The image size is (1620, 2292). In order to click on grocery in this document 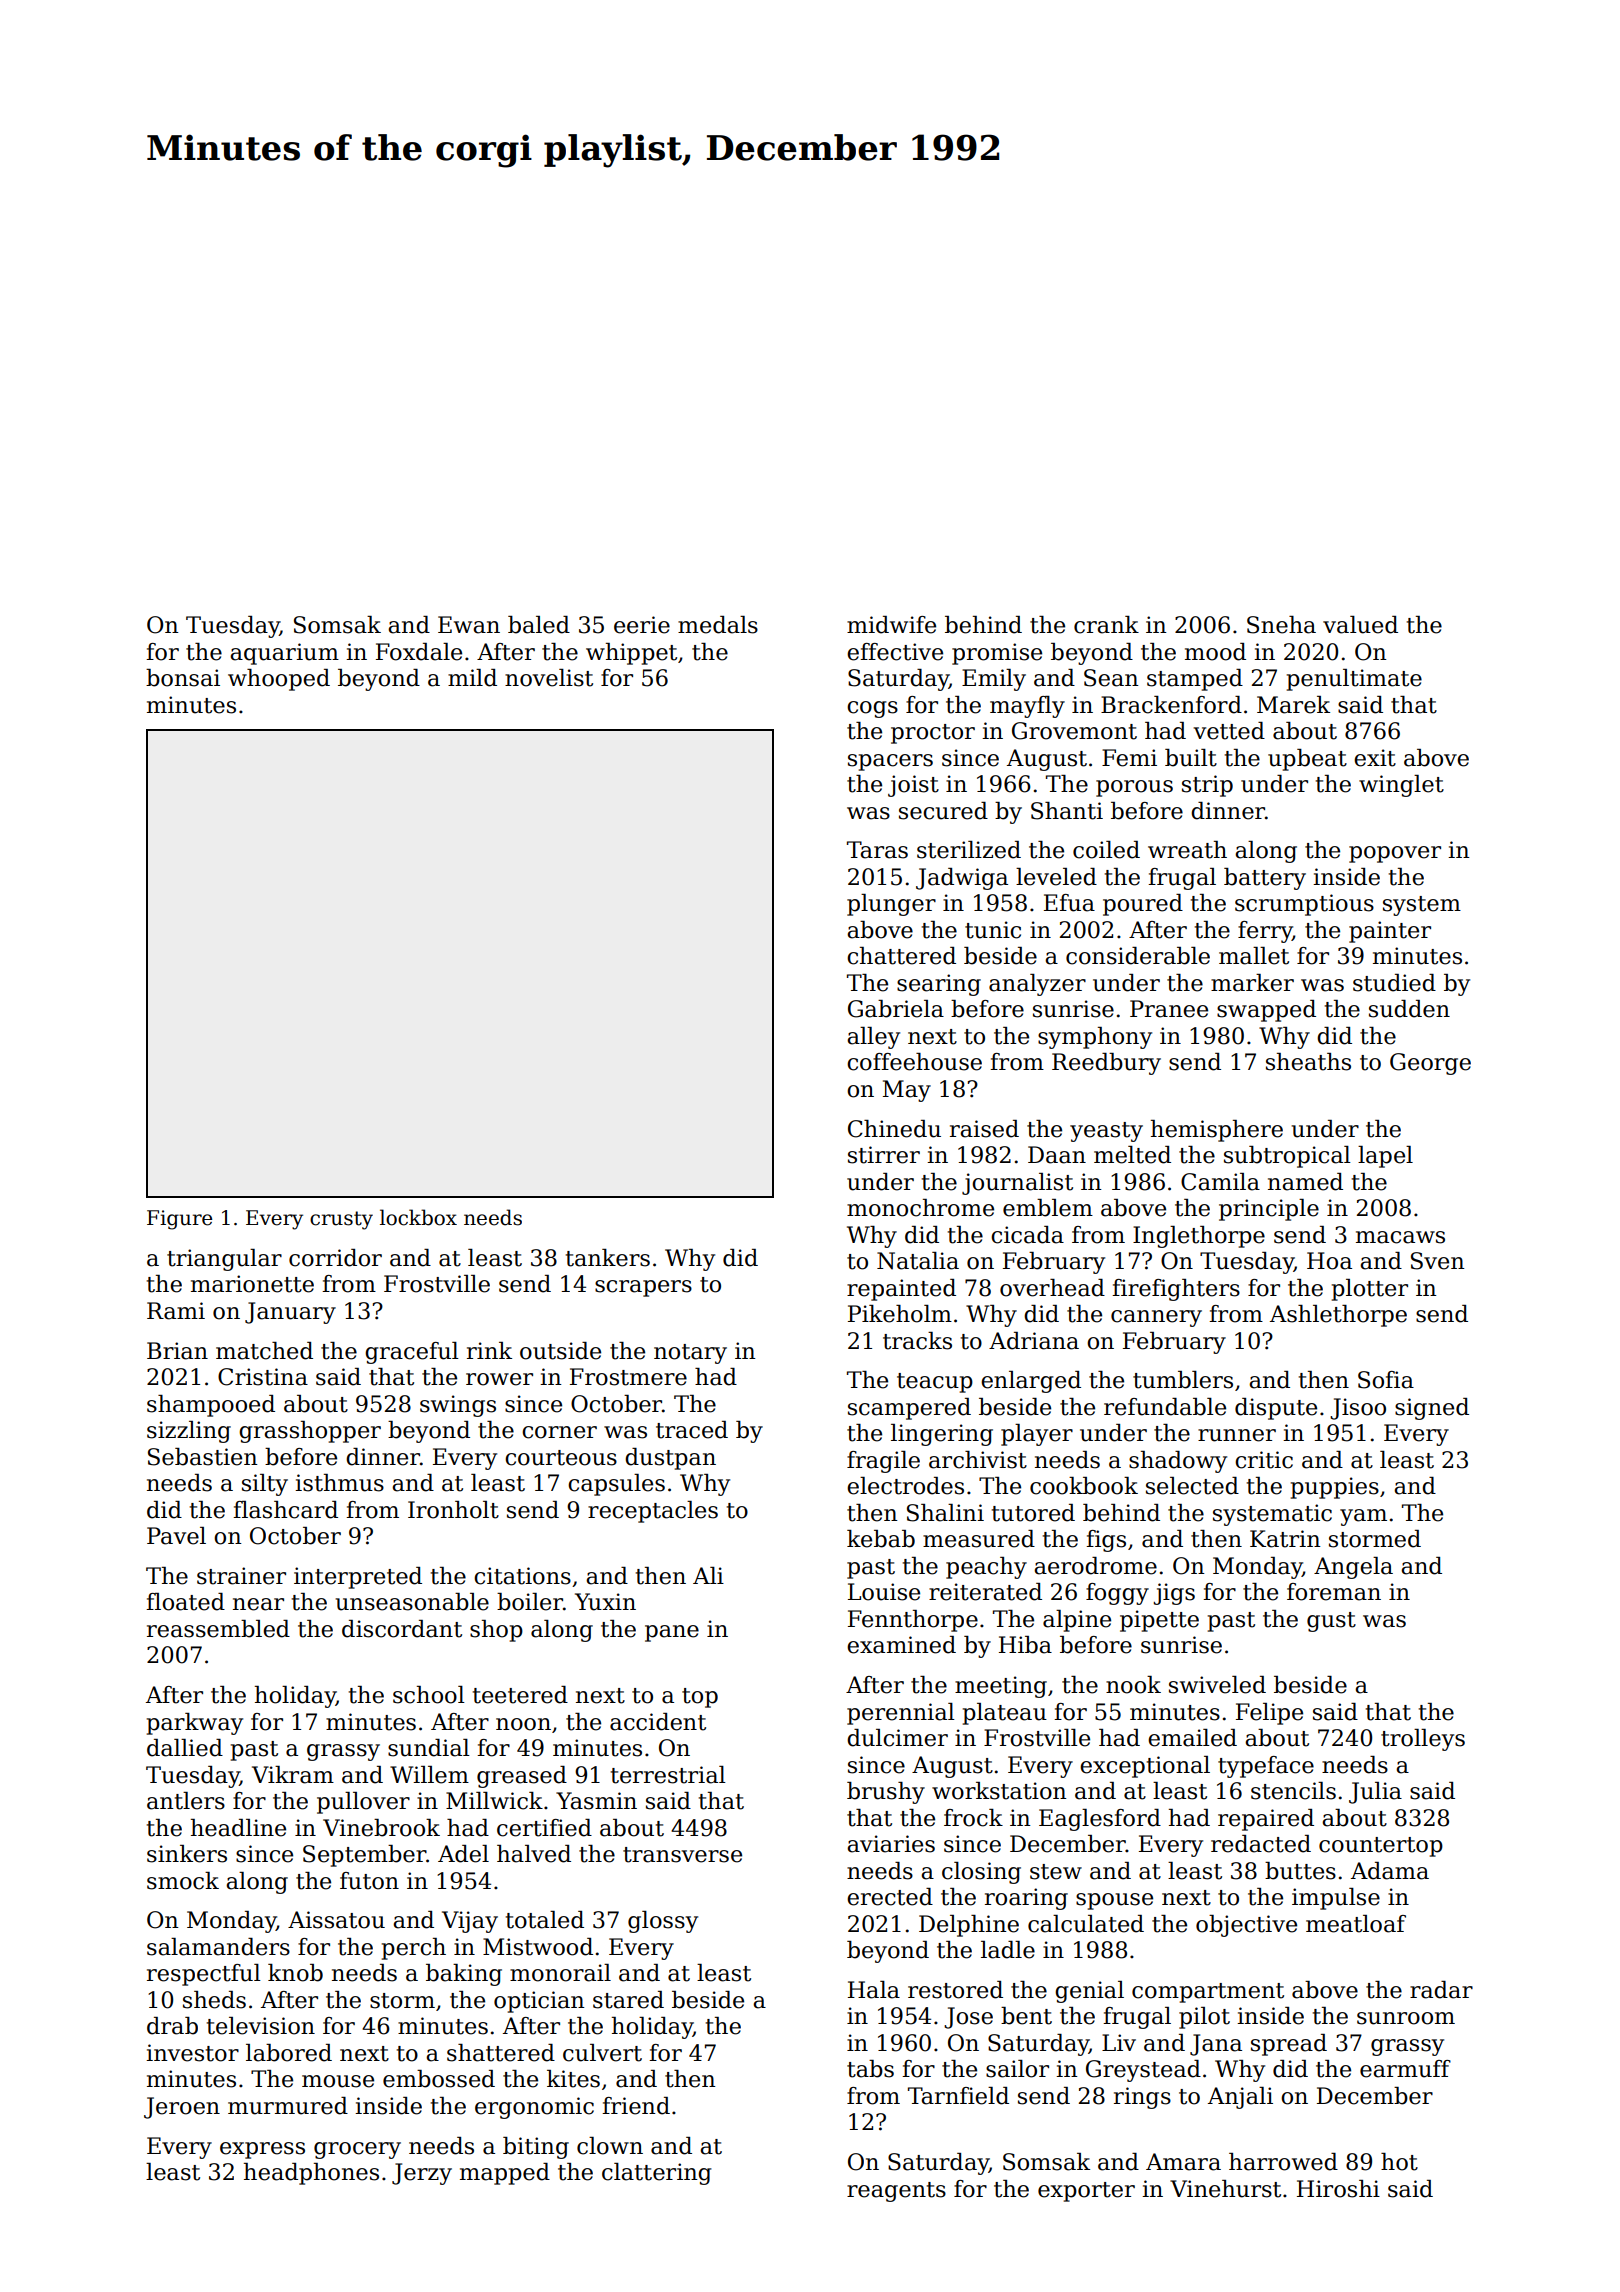, I will do `click(357, 2150)`.
